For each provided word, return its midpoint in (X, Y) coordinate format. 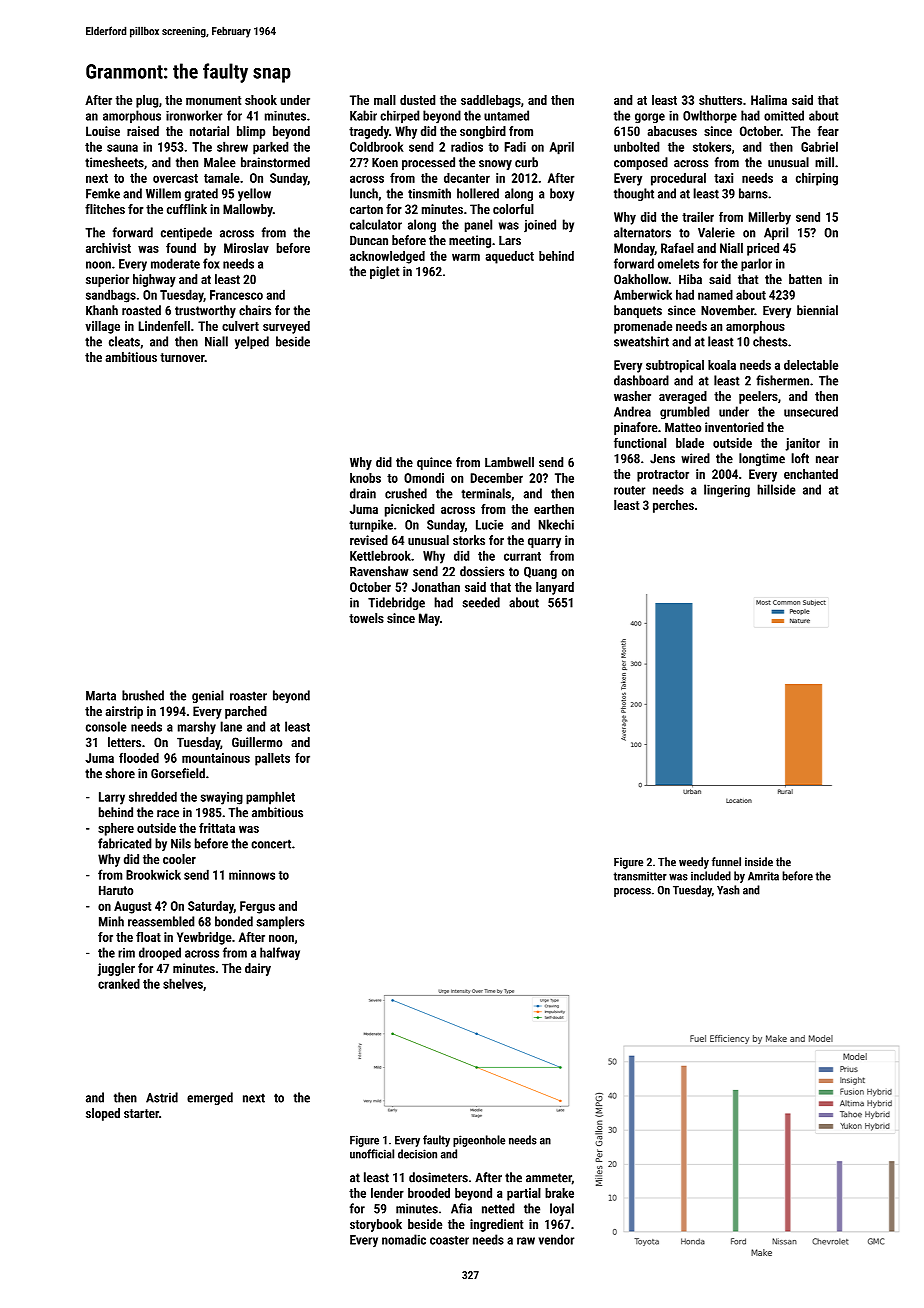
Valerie (716, 232)
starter (141, 1113)
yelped (252, 342)
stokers (712, 146)
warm (466, 257)
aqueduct (510, 257)
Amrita (763, 876)
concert (271, 844)
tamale (222, 178)
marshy (197, 728)
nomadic (404, 1239)
